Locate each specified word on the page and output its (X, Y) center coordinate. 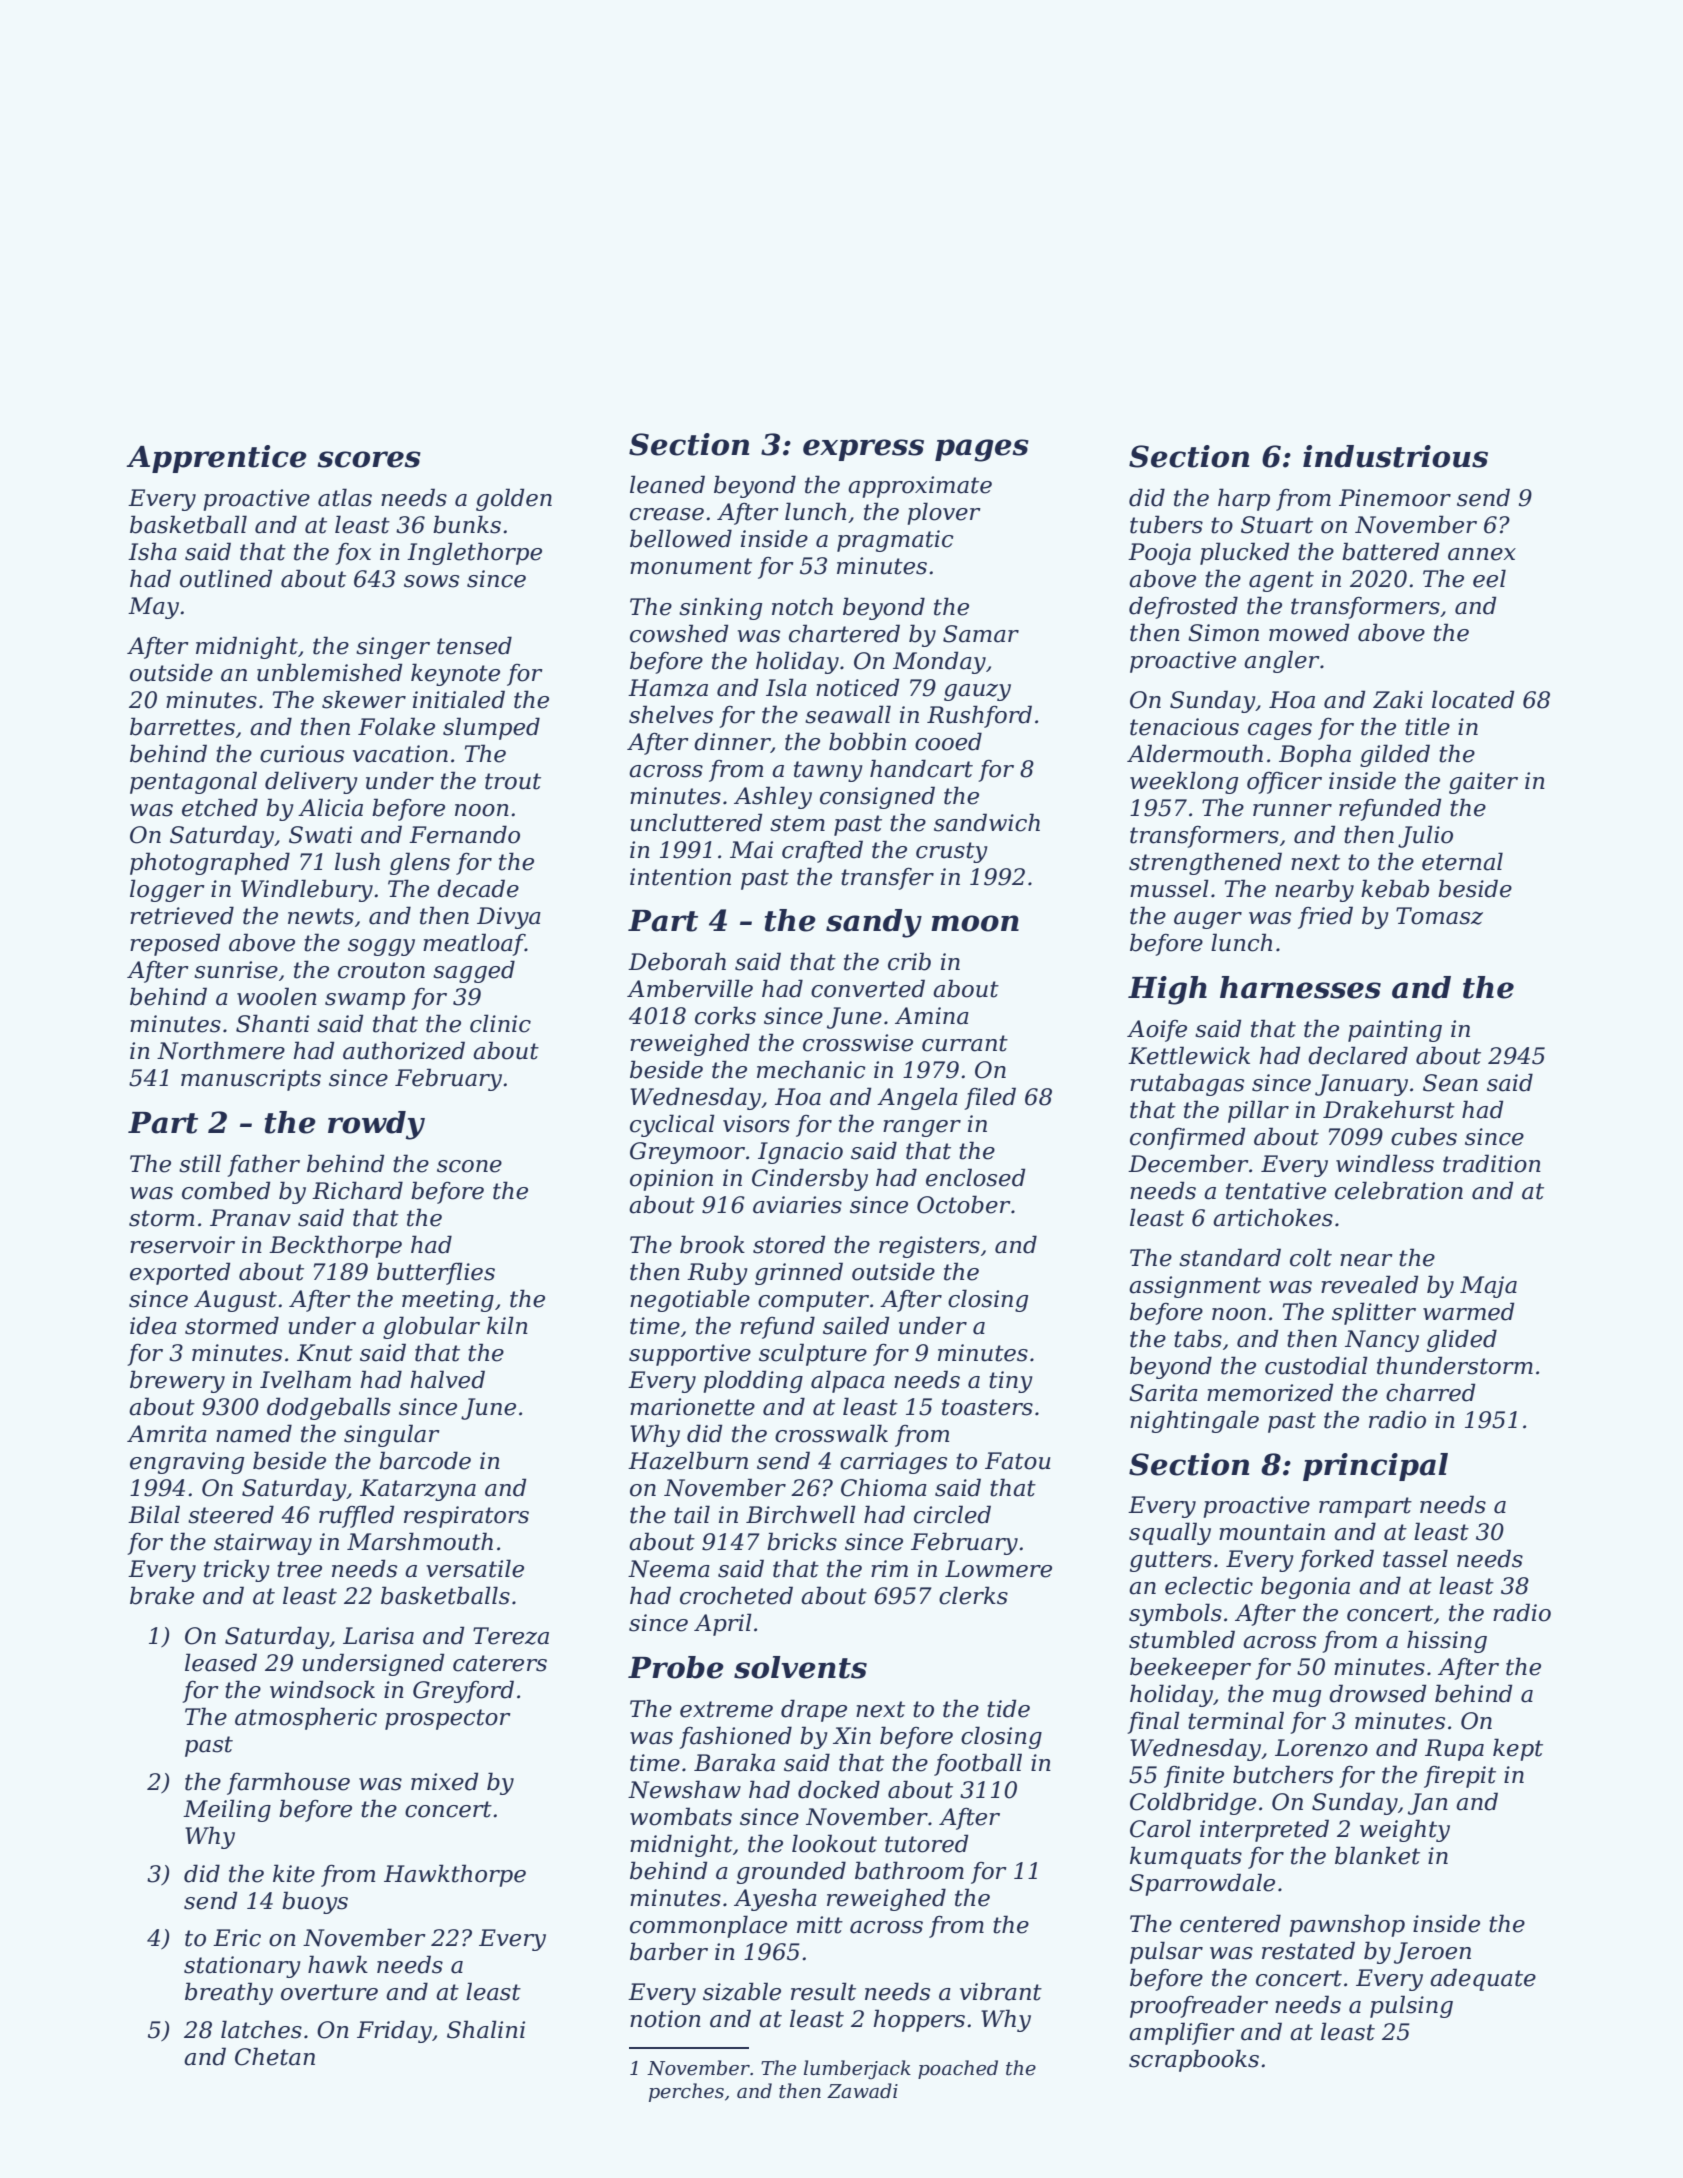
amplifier (1182, 2033)
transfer (887, 879)
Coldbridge (1193, 1803)
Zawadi (862, 2091)
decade (478, 888)
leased (221, 1662)
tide (1008, 1708)
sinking (720, 608)
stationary (242, 1967)
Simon (1223, 633)
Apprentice (216, 459)
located (1473, 699)
